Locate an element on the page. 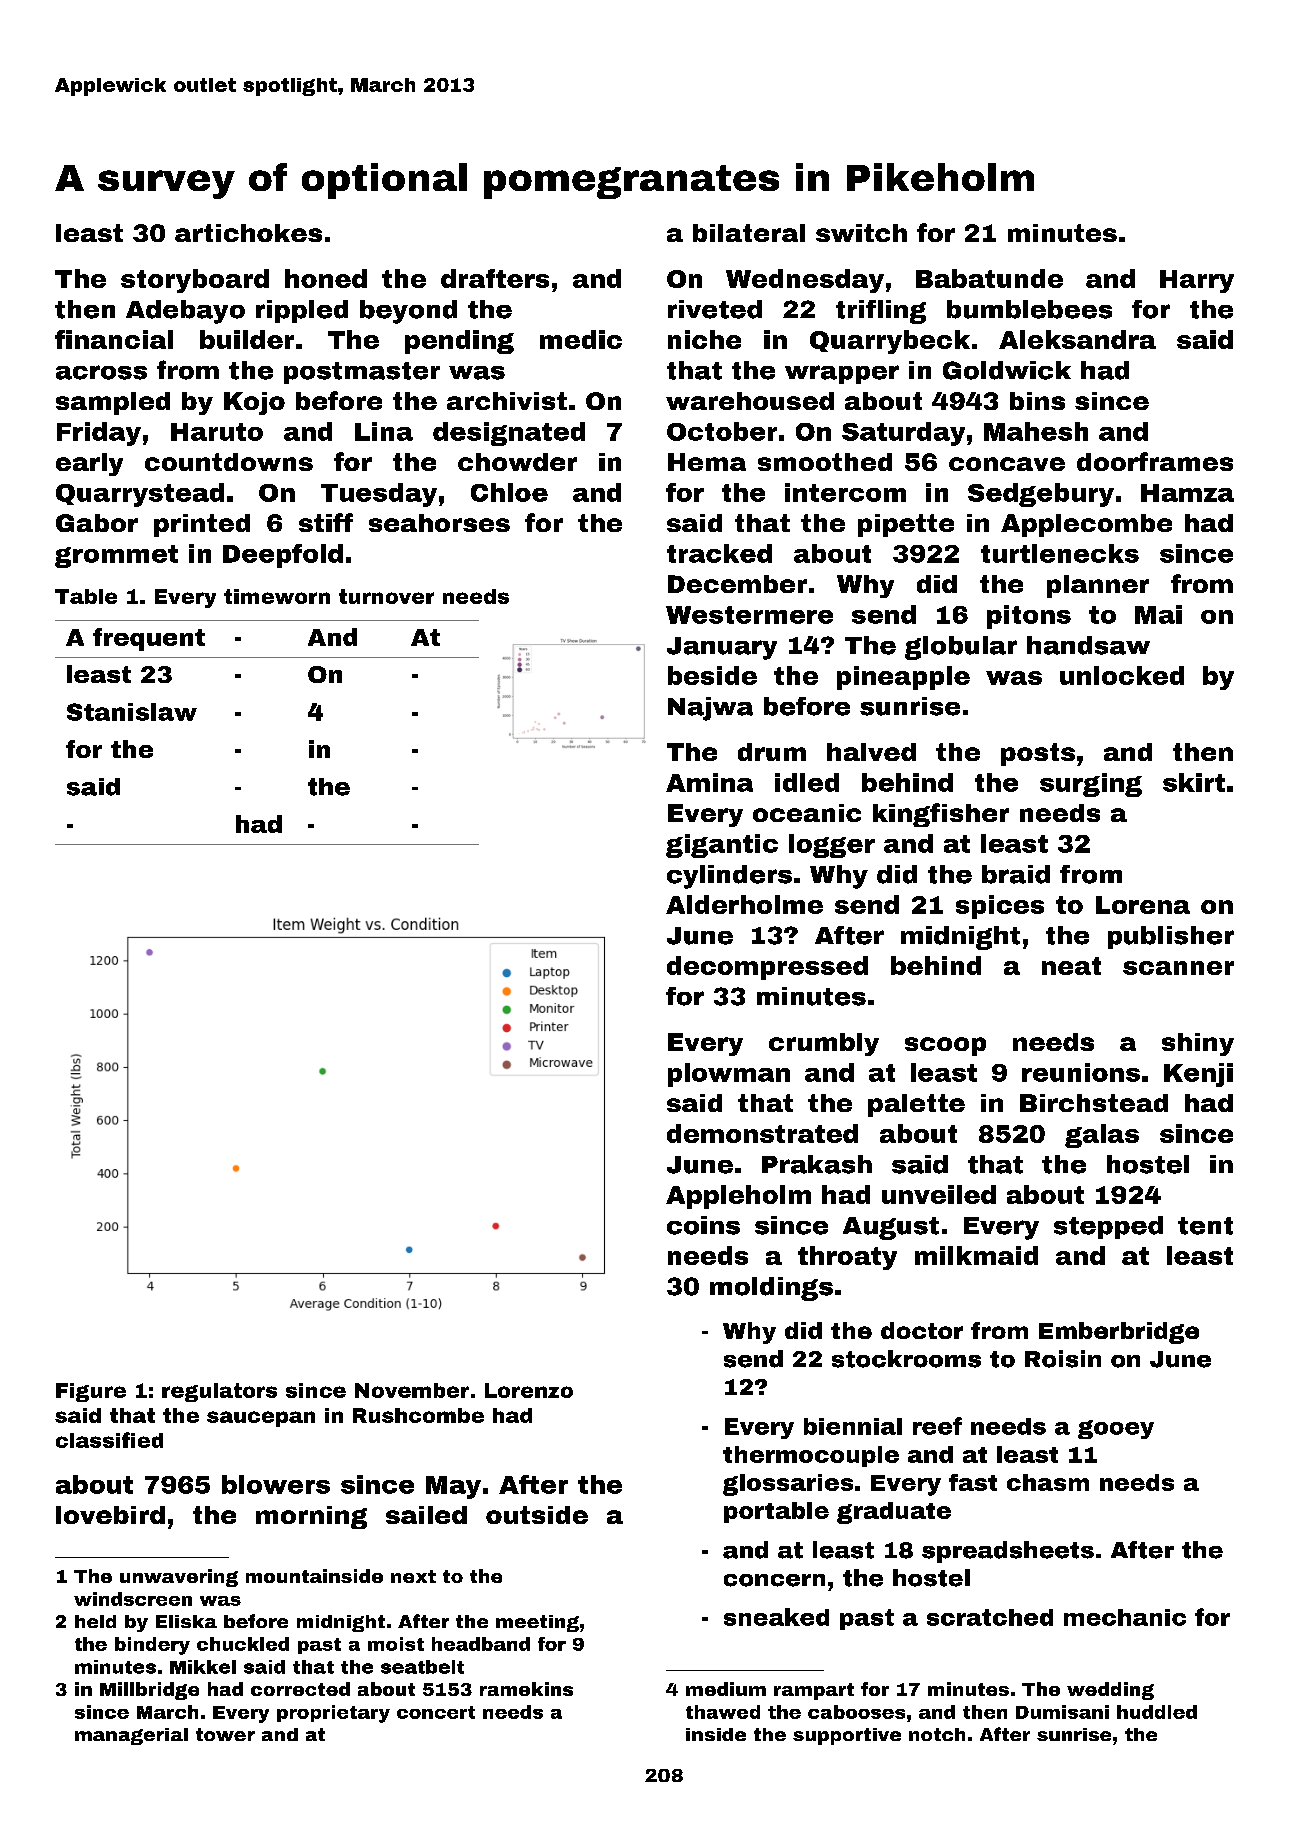 The image size is (1289, 1823). Lorenzo is located at coordinates (529, 1390).
